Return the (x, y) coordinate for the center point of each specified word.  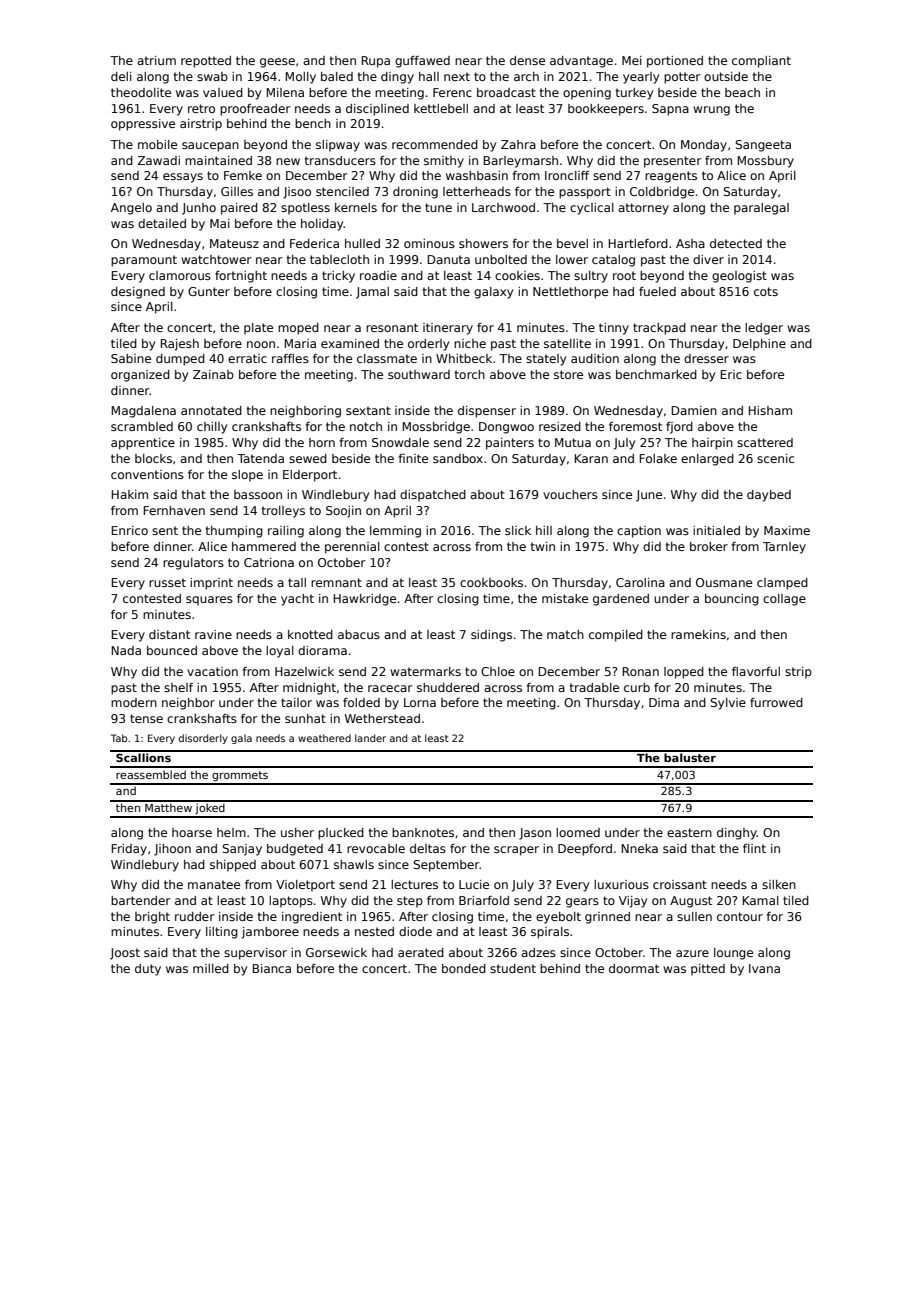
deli (121, 76)
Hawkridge (365, 600)
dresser (706, 358)
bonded (464, 968)
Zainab (213, 374)
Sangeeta (763, 146)
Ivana (764, 968)
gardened (621, 600)
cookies (517, 275)
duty (148, 970)
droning (415, 193)
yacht (297, 600)
